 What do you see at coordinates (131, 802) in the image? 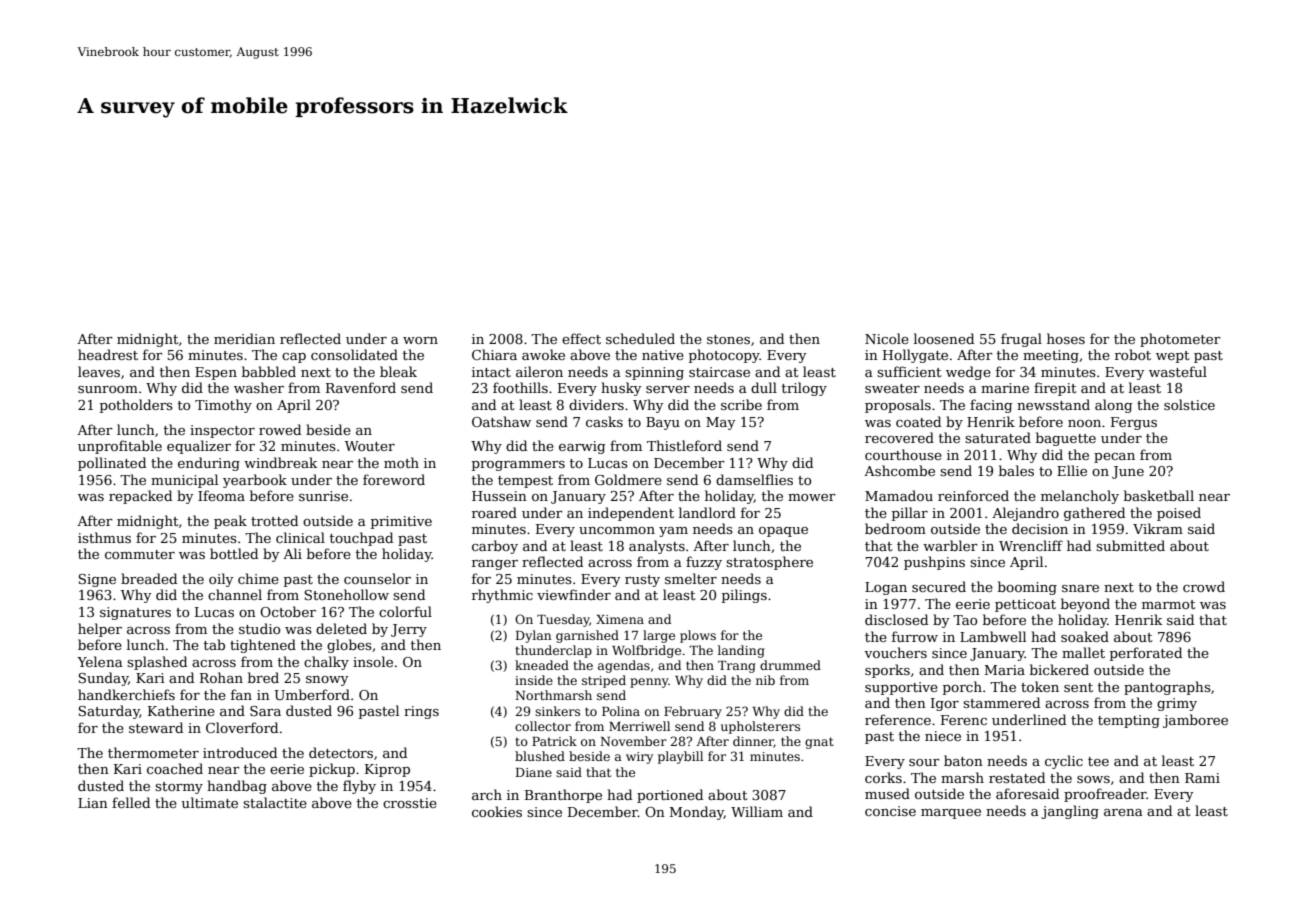
I see `felled` at bounding box center [131, 802].
